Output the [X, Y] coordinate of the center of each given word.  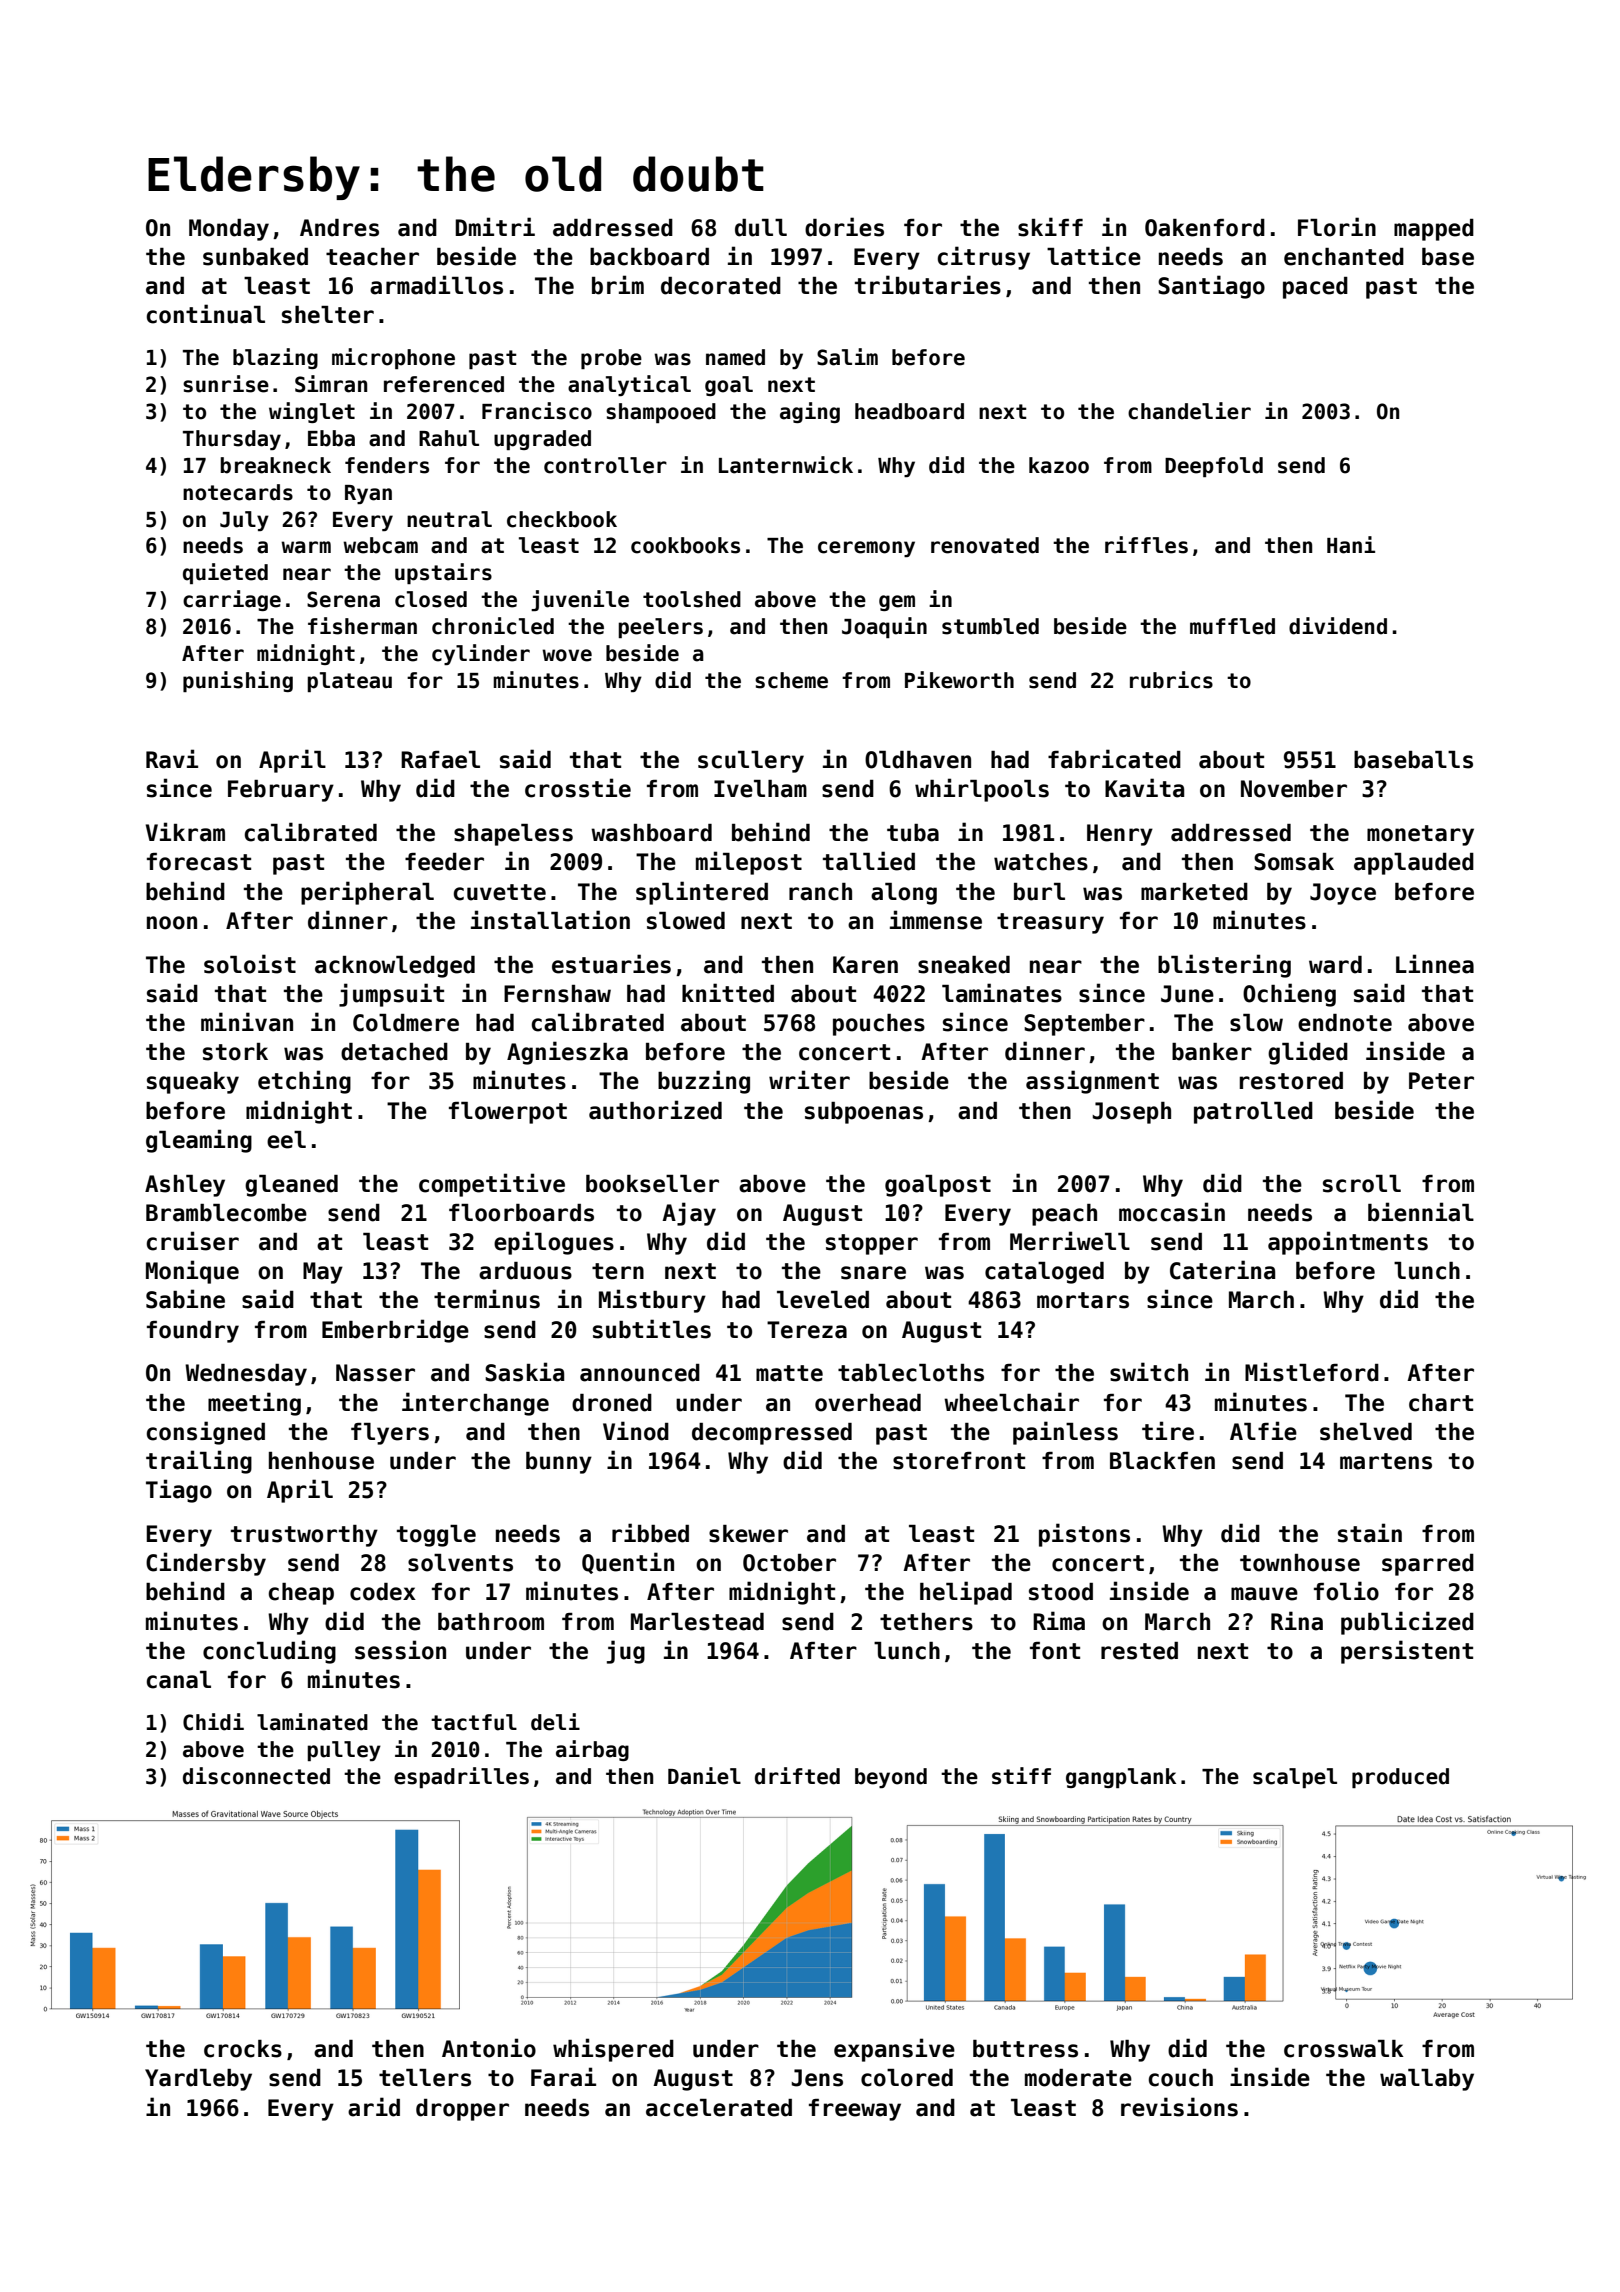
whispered [613, 2050]
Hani [1351, 545]
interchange [475, 1404]
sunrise [226, 384]
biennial [1421, 1212]
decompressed [772, 1434]
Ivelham [760, 789]
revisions [1179, 2107]
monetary [1420, 835]
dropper [462, 2110]
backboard [649, 257]
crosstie [578, 788]
